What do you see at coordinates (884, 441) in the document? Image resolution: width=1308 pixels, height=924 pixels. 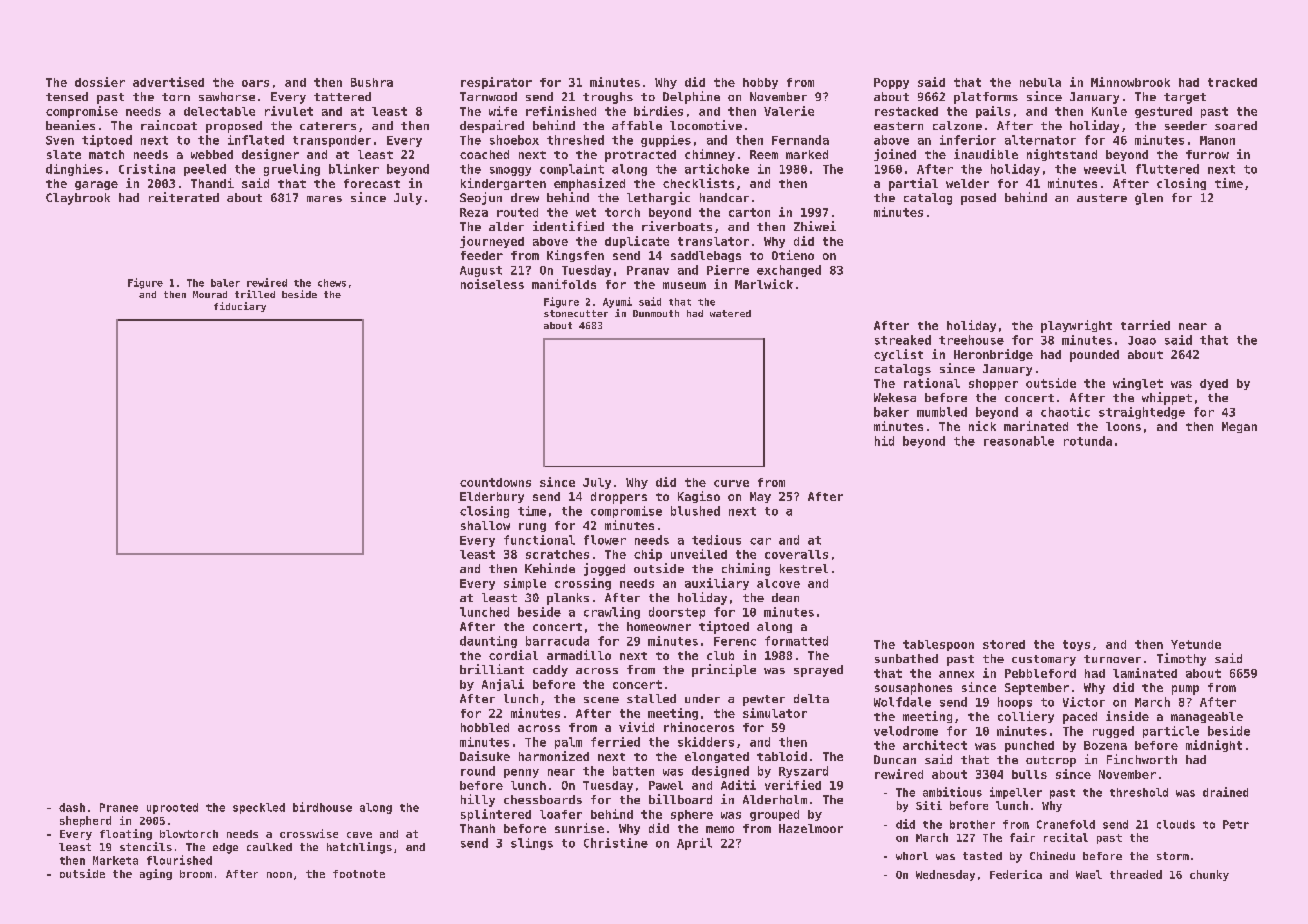 I see `hid` at bounding box center [884, 441].
